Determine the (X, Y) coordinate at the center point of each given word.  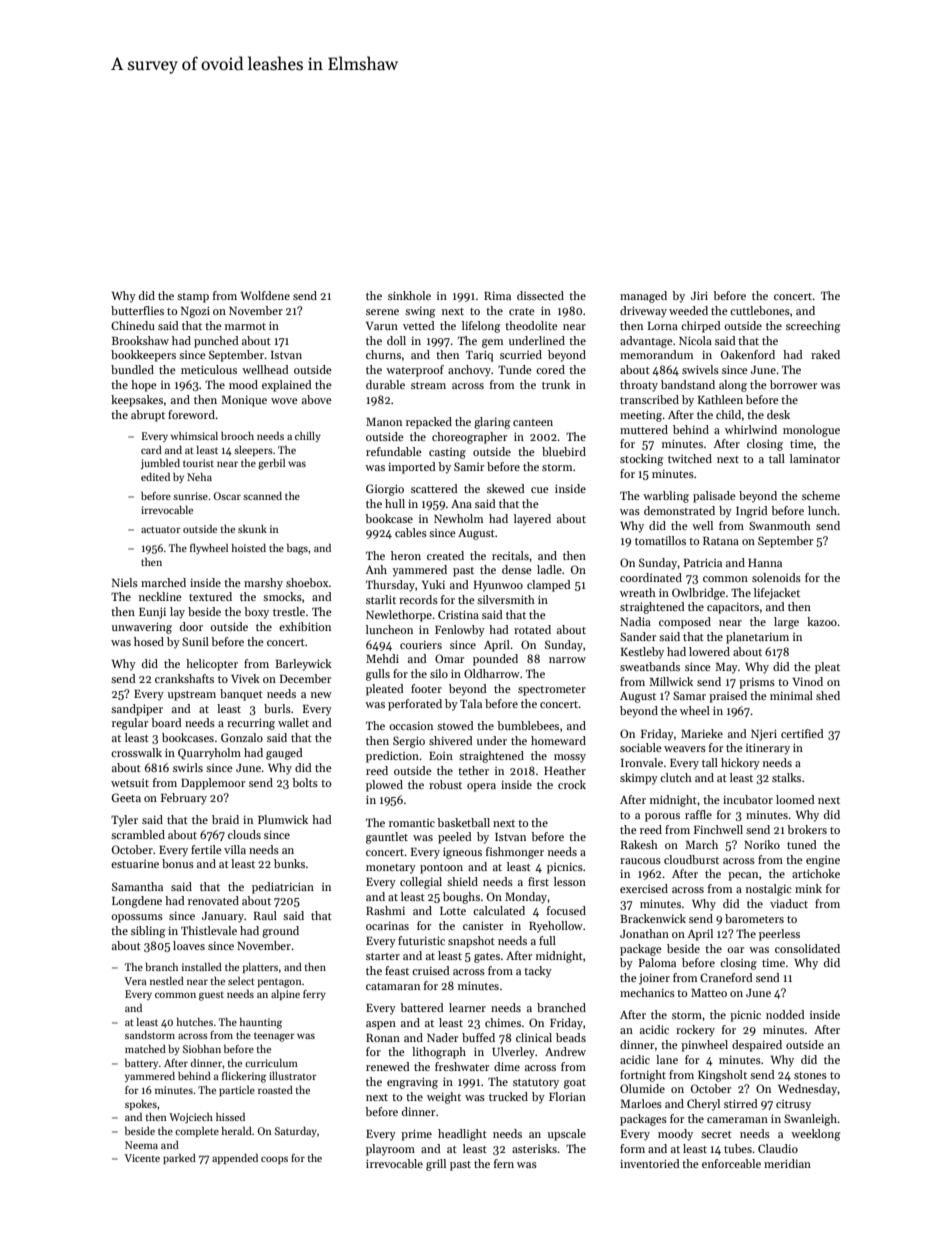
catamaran (393, 986)
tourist (198, 463)
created (445, 555)
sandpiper (137, 710)
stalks (786, 777)
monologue (811, 431)
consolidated (807, 948)
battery (141, 1064)
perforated (415, 705)
